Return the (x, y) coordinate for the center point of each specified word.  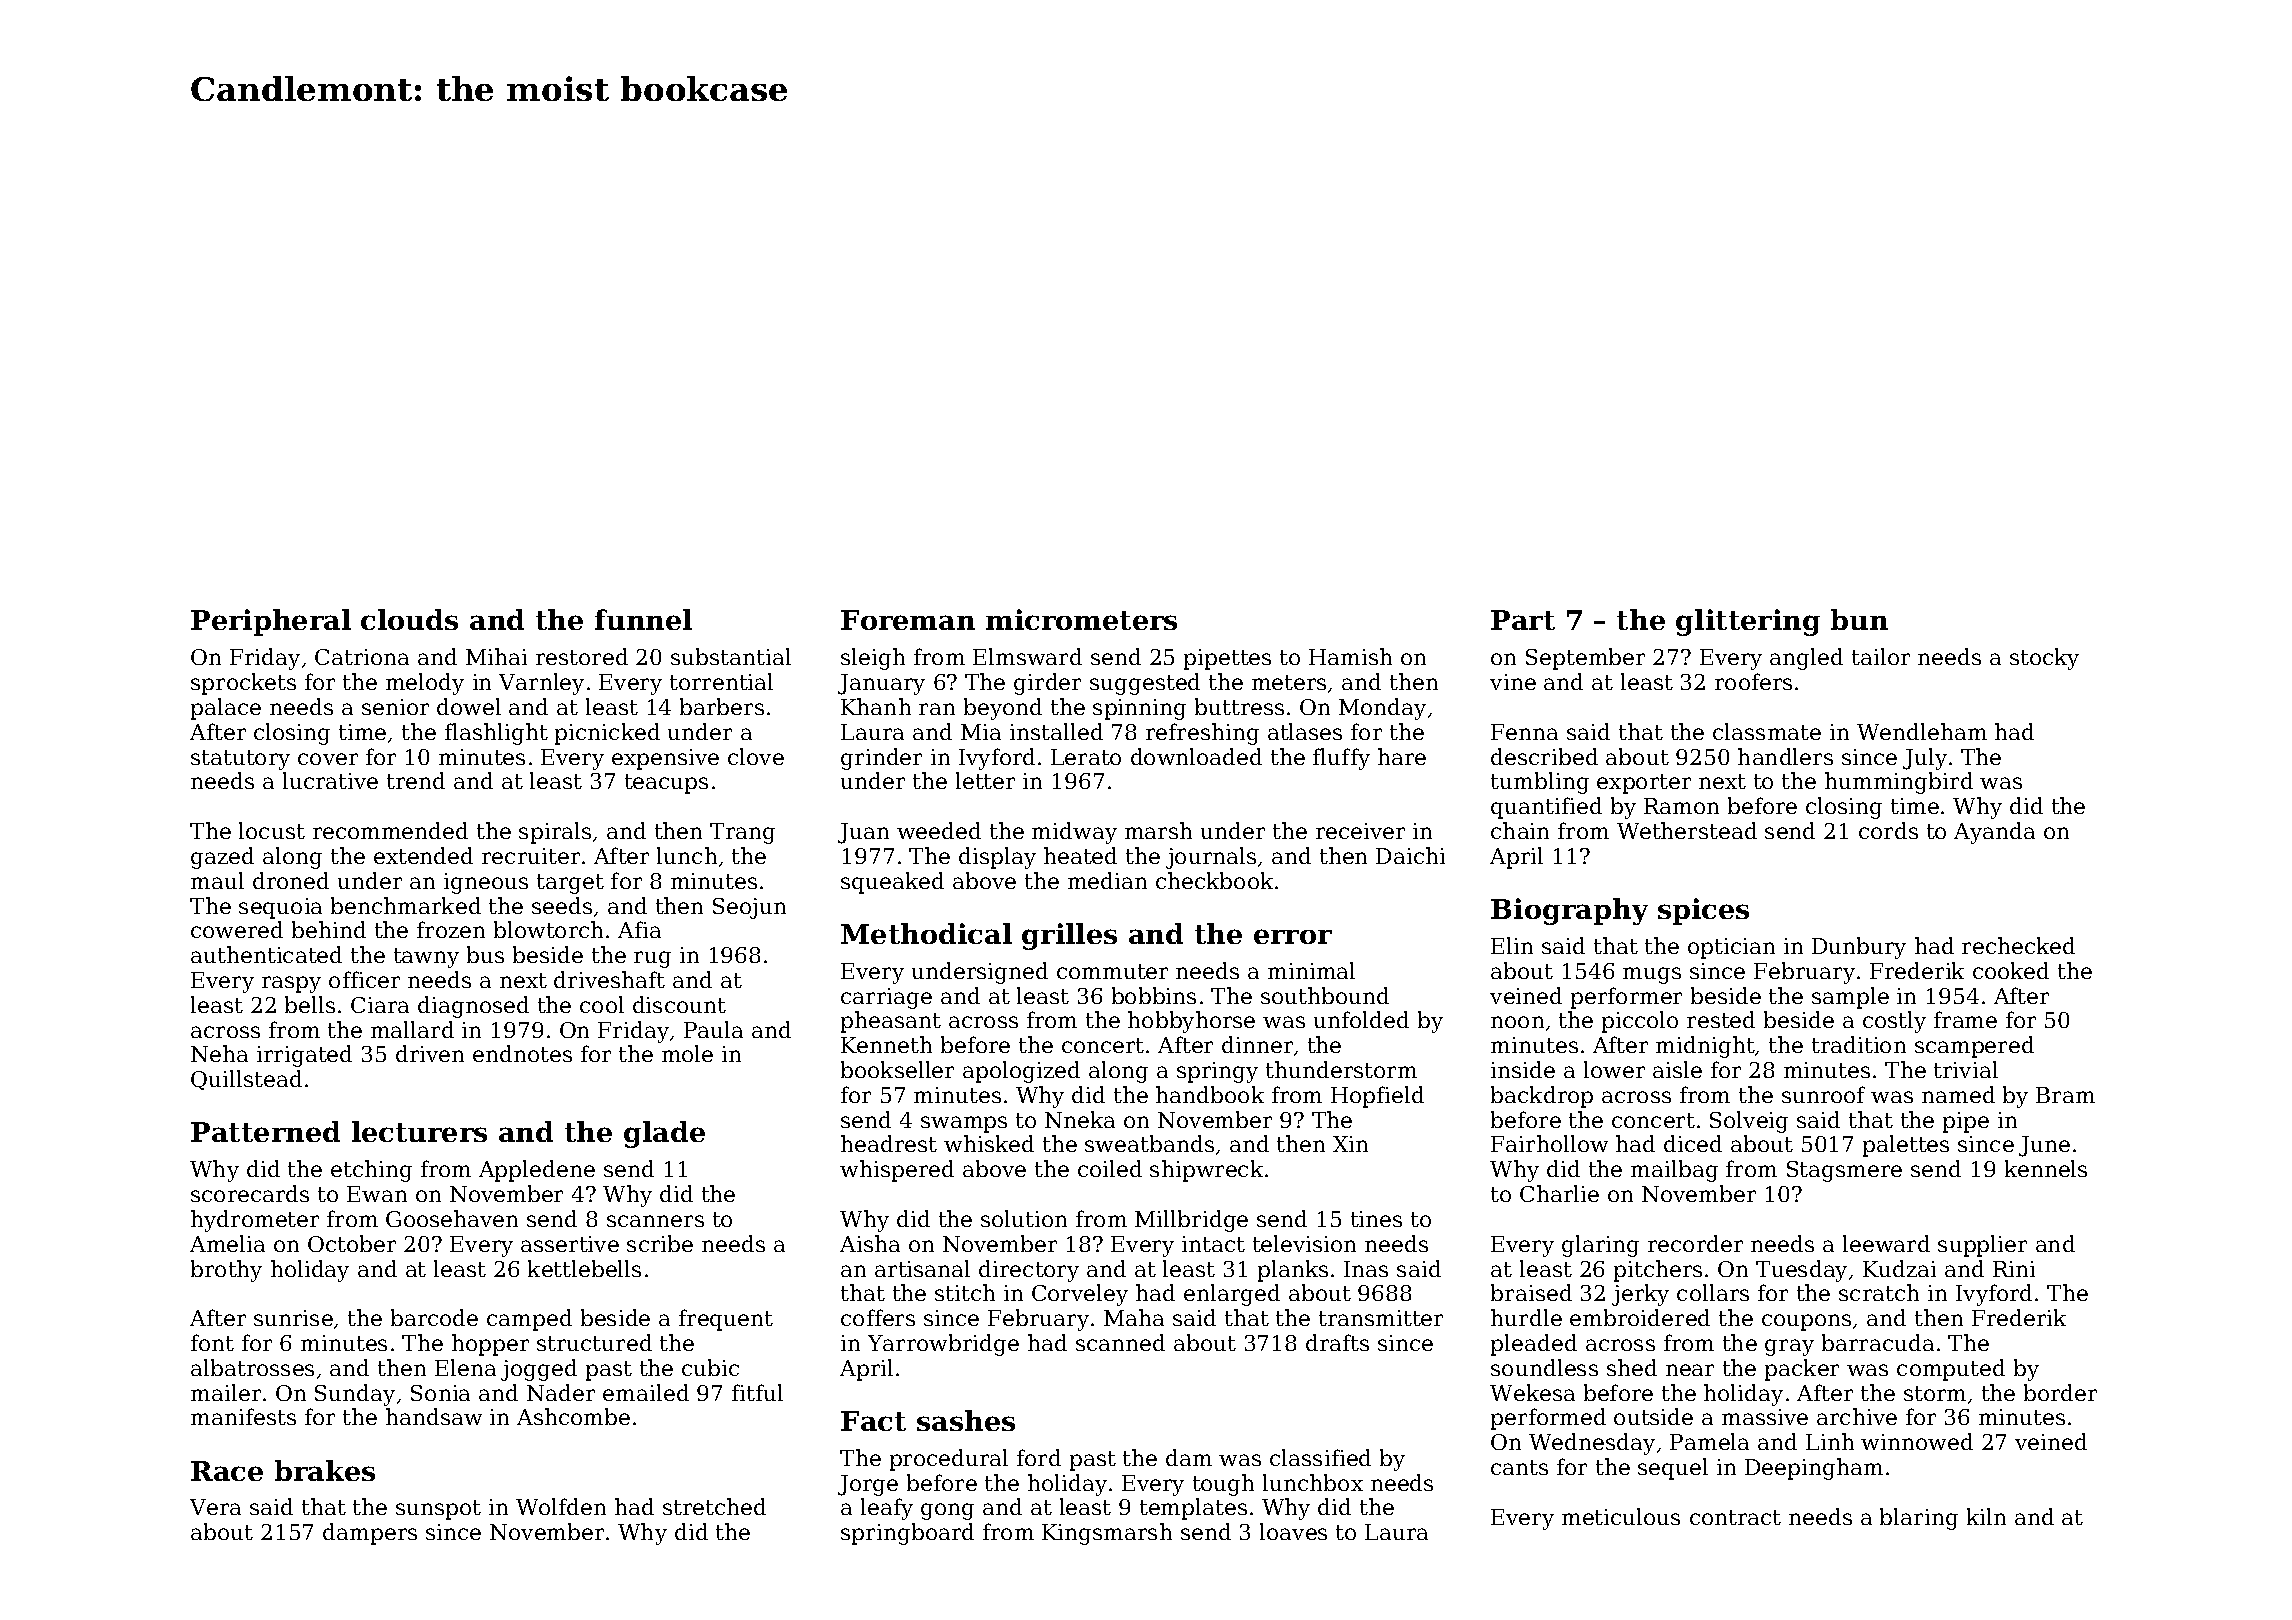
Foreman (908, 620)
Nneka (1080, 1119)
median (1107, 880)
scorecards (250, 1193)
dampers (370, 1534)
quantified (1546, 808)
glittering (1748, 622)
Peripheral (271, 622)
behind (329, 929)
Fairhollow (1549, 1143)
